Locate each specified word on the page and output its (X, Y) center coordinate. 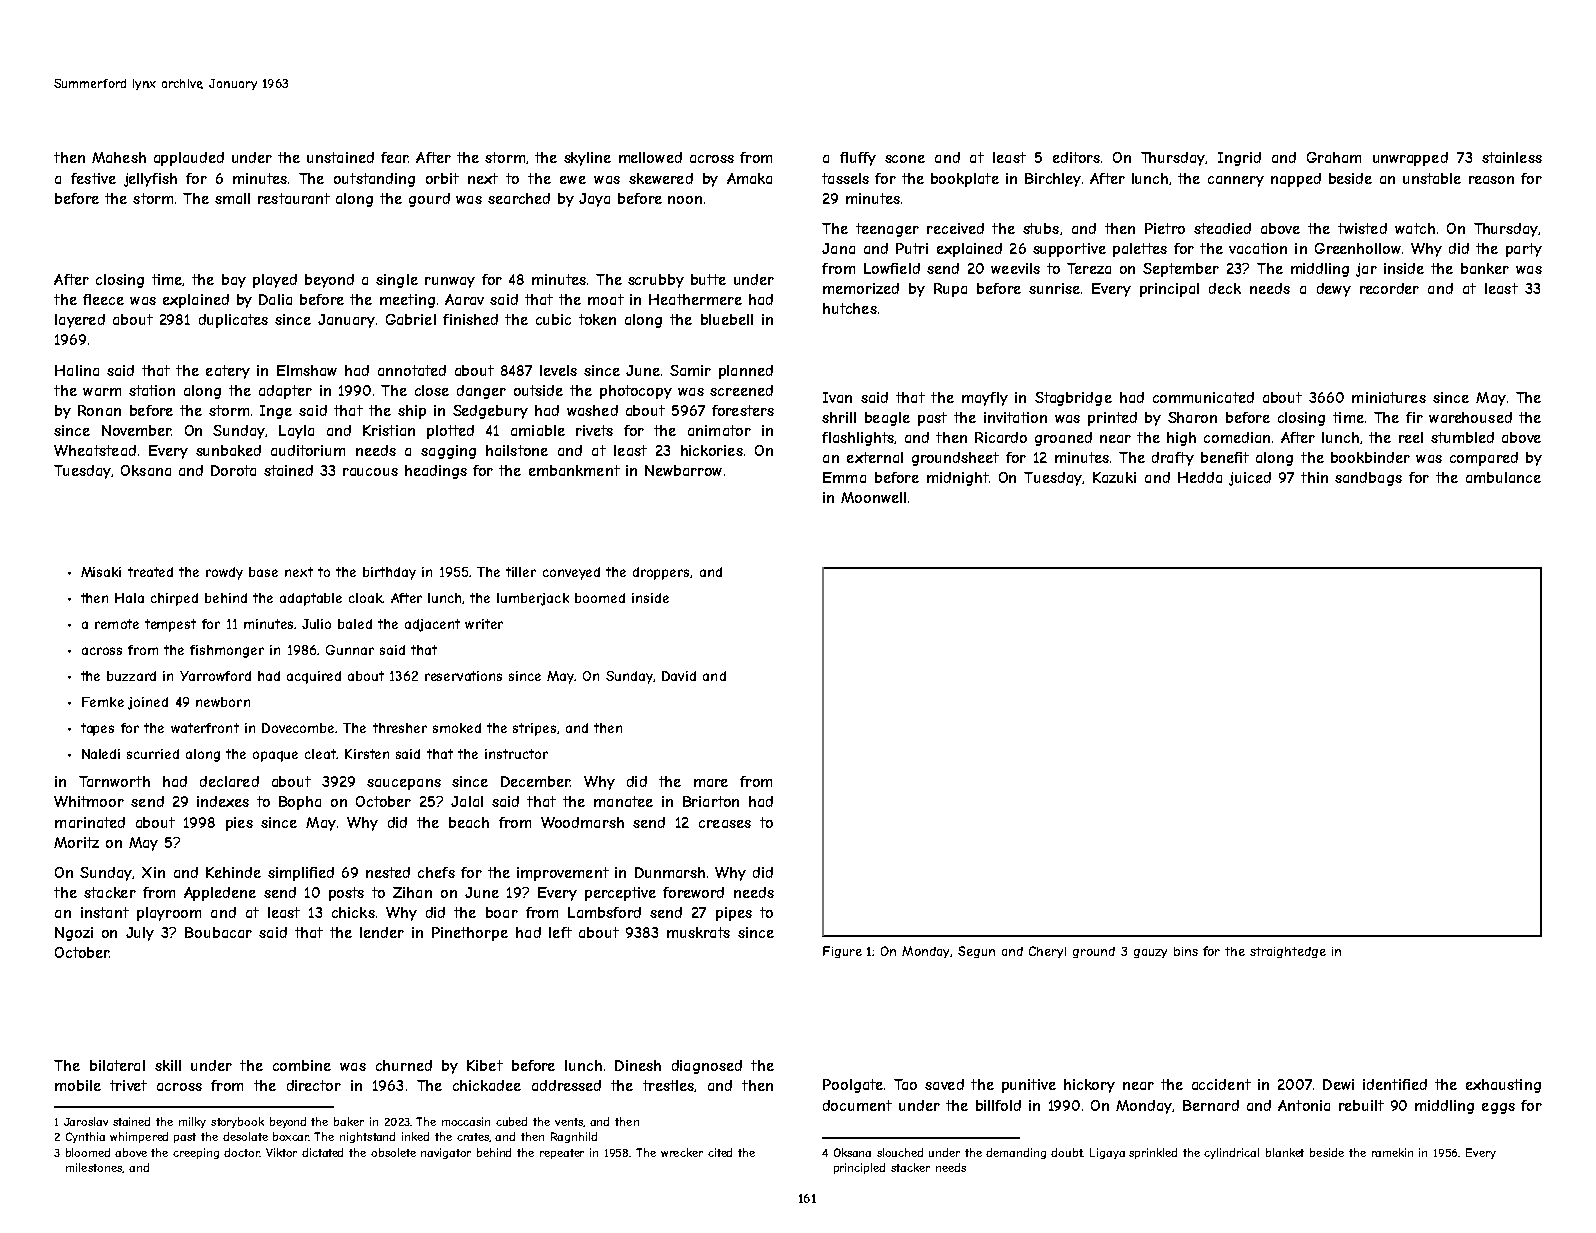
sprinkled (1153, 1153)
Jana (838, 248)
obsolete (393, 1152)
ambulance (1503, 477)
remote (117, 624)
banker (1485, 268)
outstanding (374, 180)
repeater (562, 1154)
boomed (600, 598)
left (560, 932)
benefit (1225, 457)
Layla (296, 432)
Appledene (220, 894)
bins (1186, 951)
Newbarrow (683, 470)
